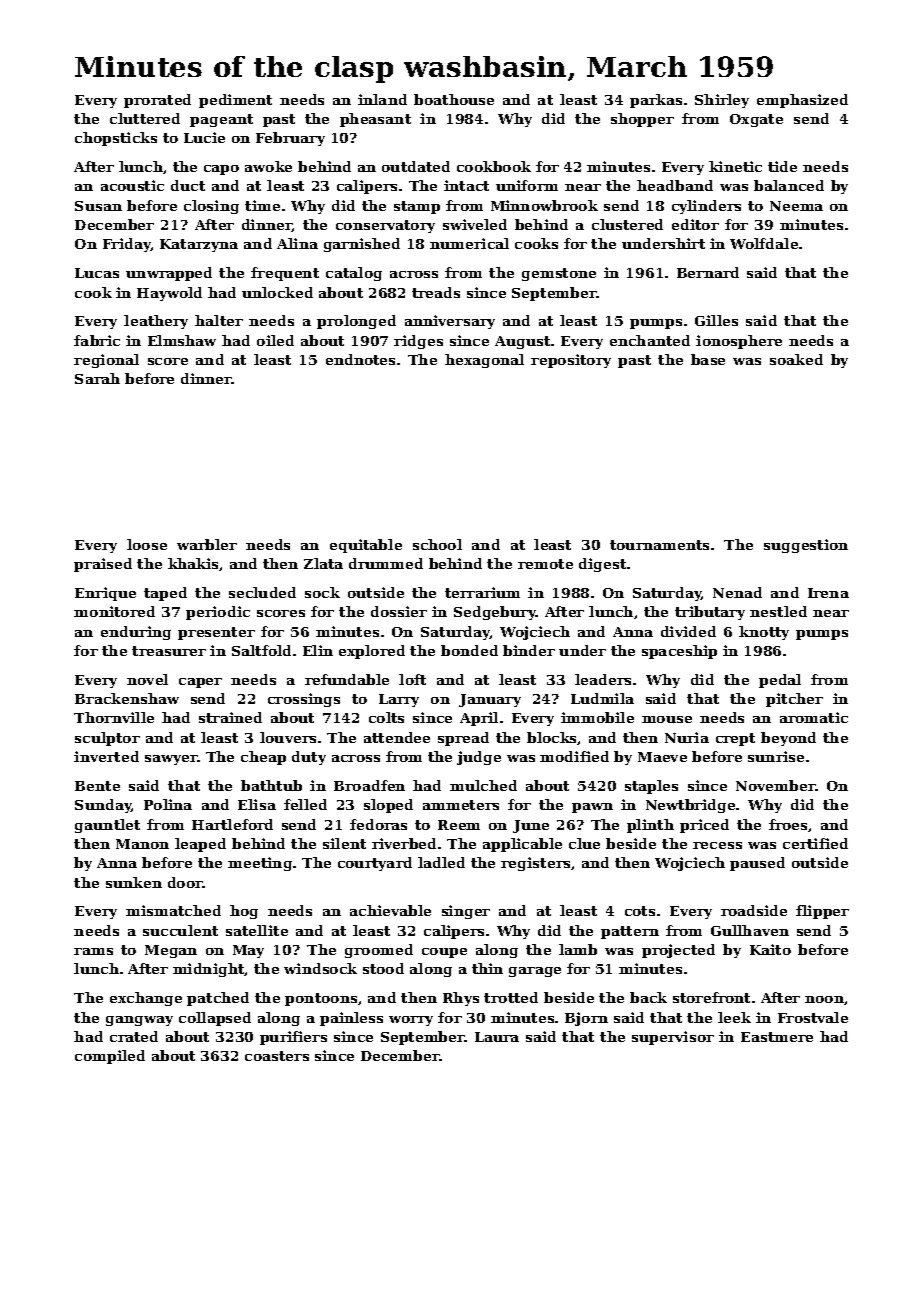 This image has height=1308, width=924. Describe the element at coordinates (630, 932) in the image. I see `pattern` at that location.
